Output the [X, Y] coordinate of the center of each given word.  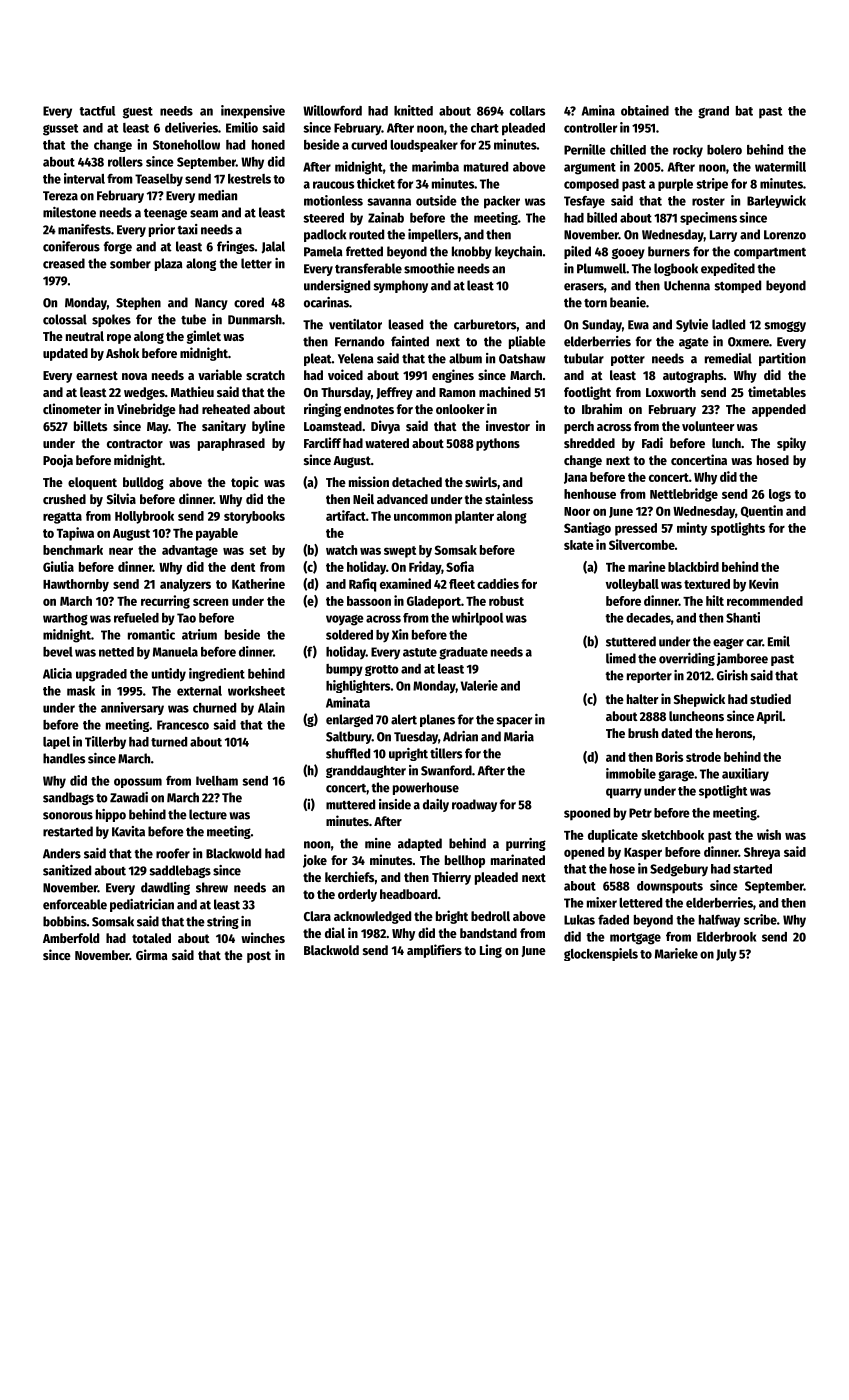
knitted [413, 110]
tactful [97, 111]
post [259, 957]
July [726, 955]
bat [744, 111]
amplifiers [434, 951]
